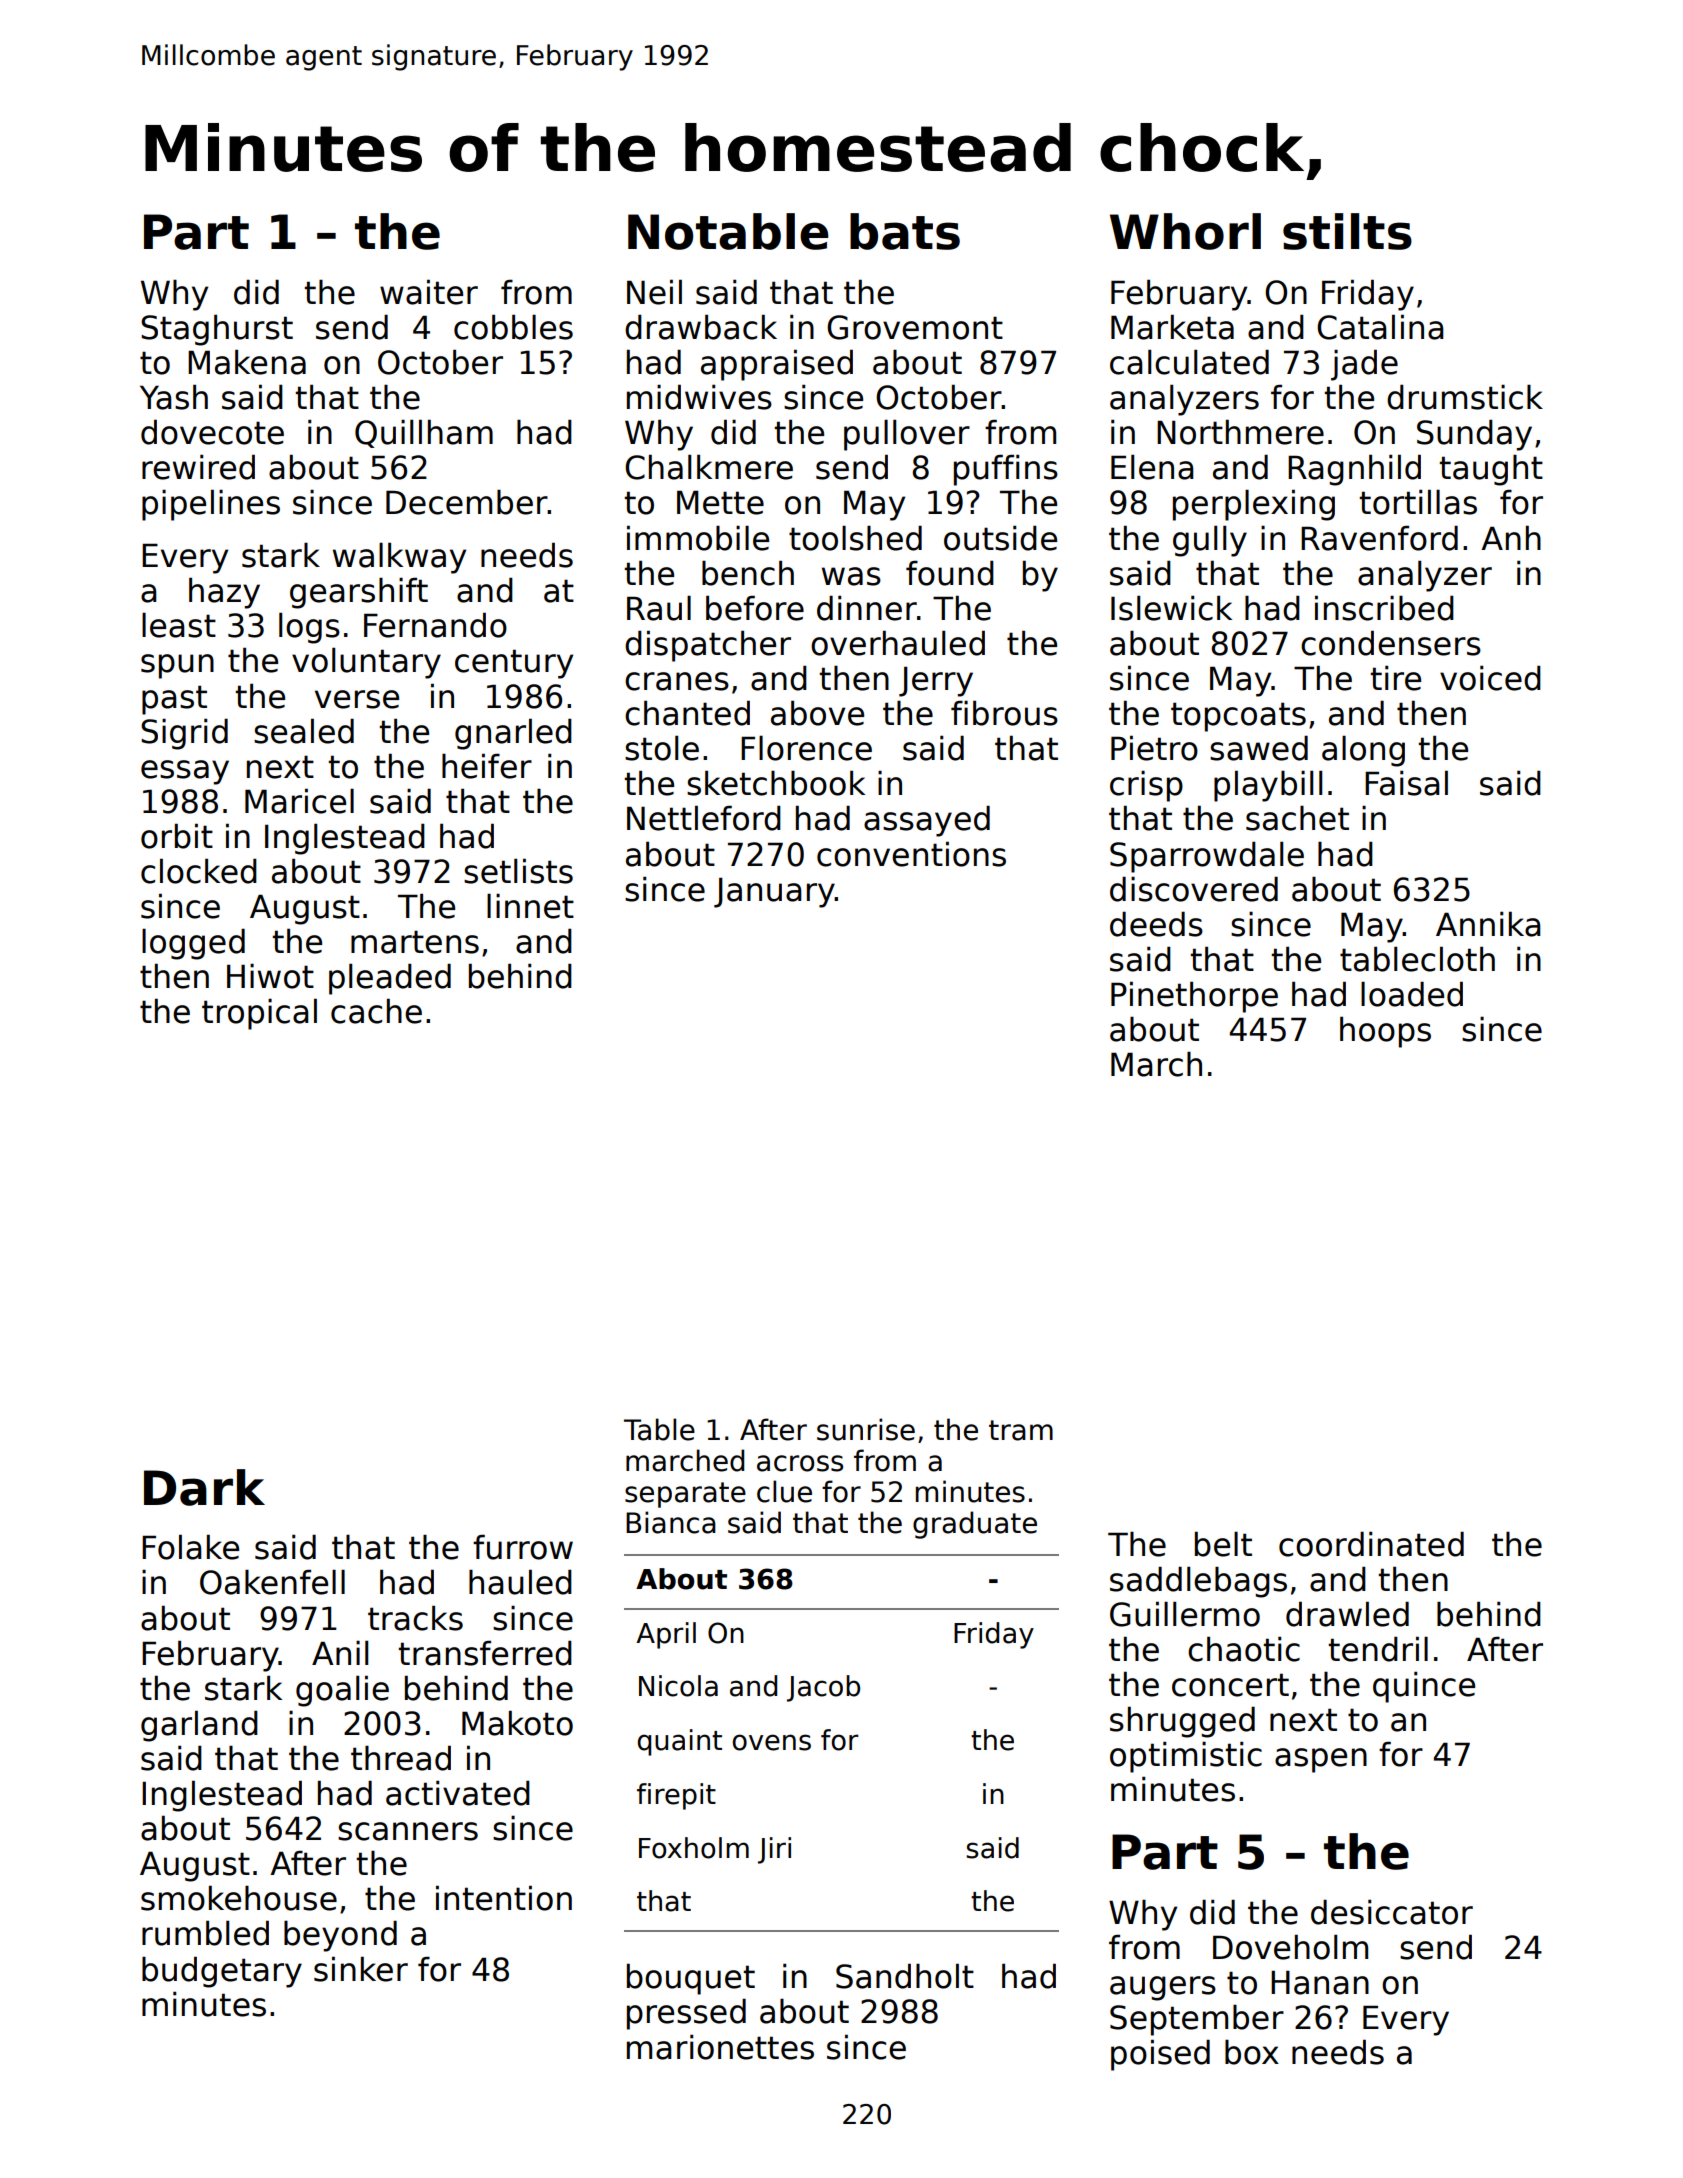  What do you see at coordinates (299, 801) in the screenshot?
I see `Maricel` at bounding box center [299, 801].
